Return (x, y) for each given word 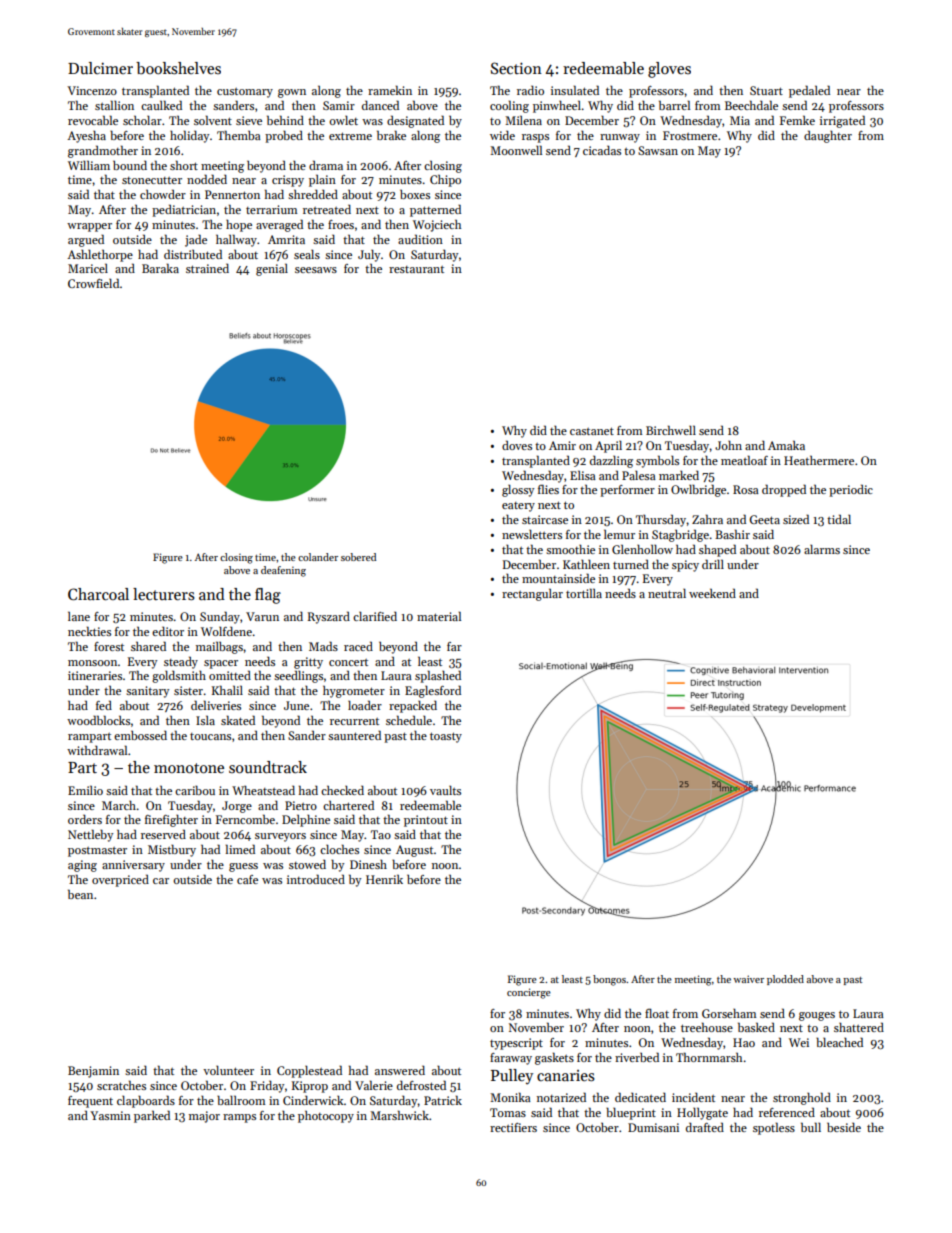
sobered (358, 557)
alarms (822, 549)
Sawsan (658, 150)
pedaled (809, 91)
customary (245, 93)
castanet (592, 431)
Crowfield (94, 283)
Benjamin (93, 1072)
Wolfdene (226, 631)
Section (516, 68)
